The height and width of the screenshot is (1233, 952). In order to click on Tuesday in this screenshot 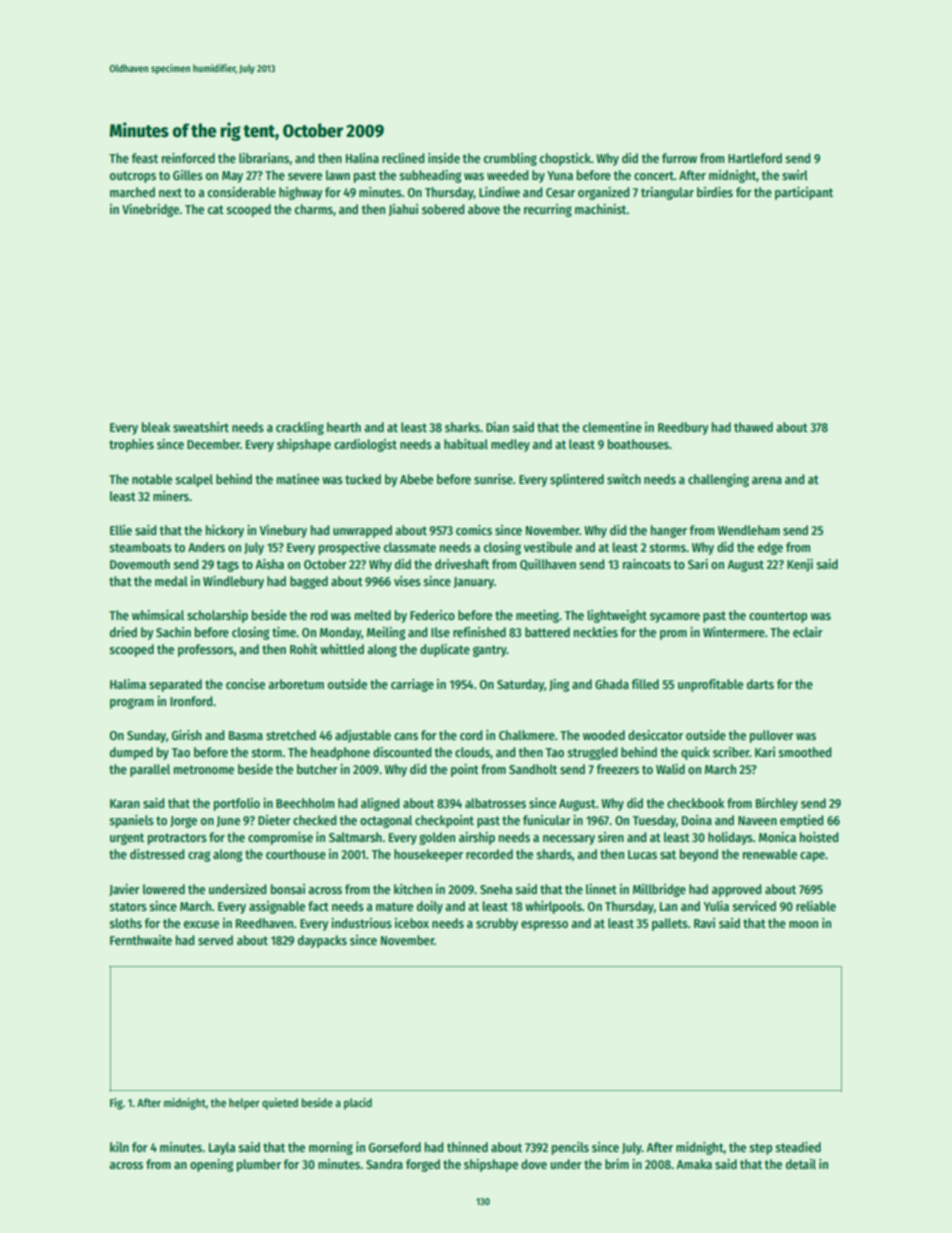, I will do `click(654, 821)`.
